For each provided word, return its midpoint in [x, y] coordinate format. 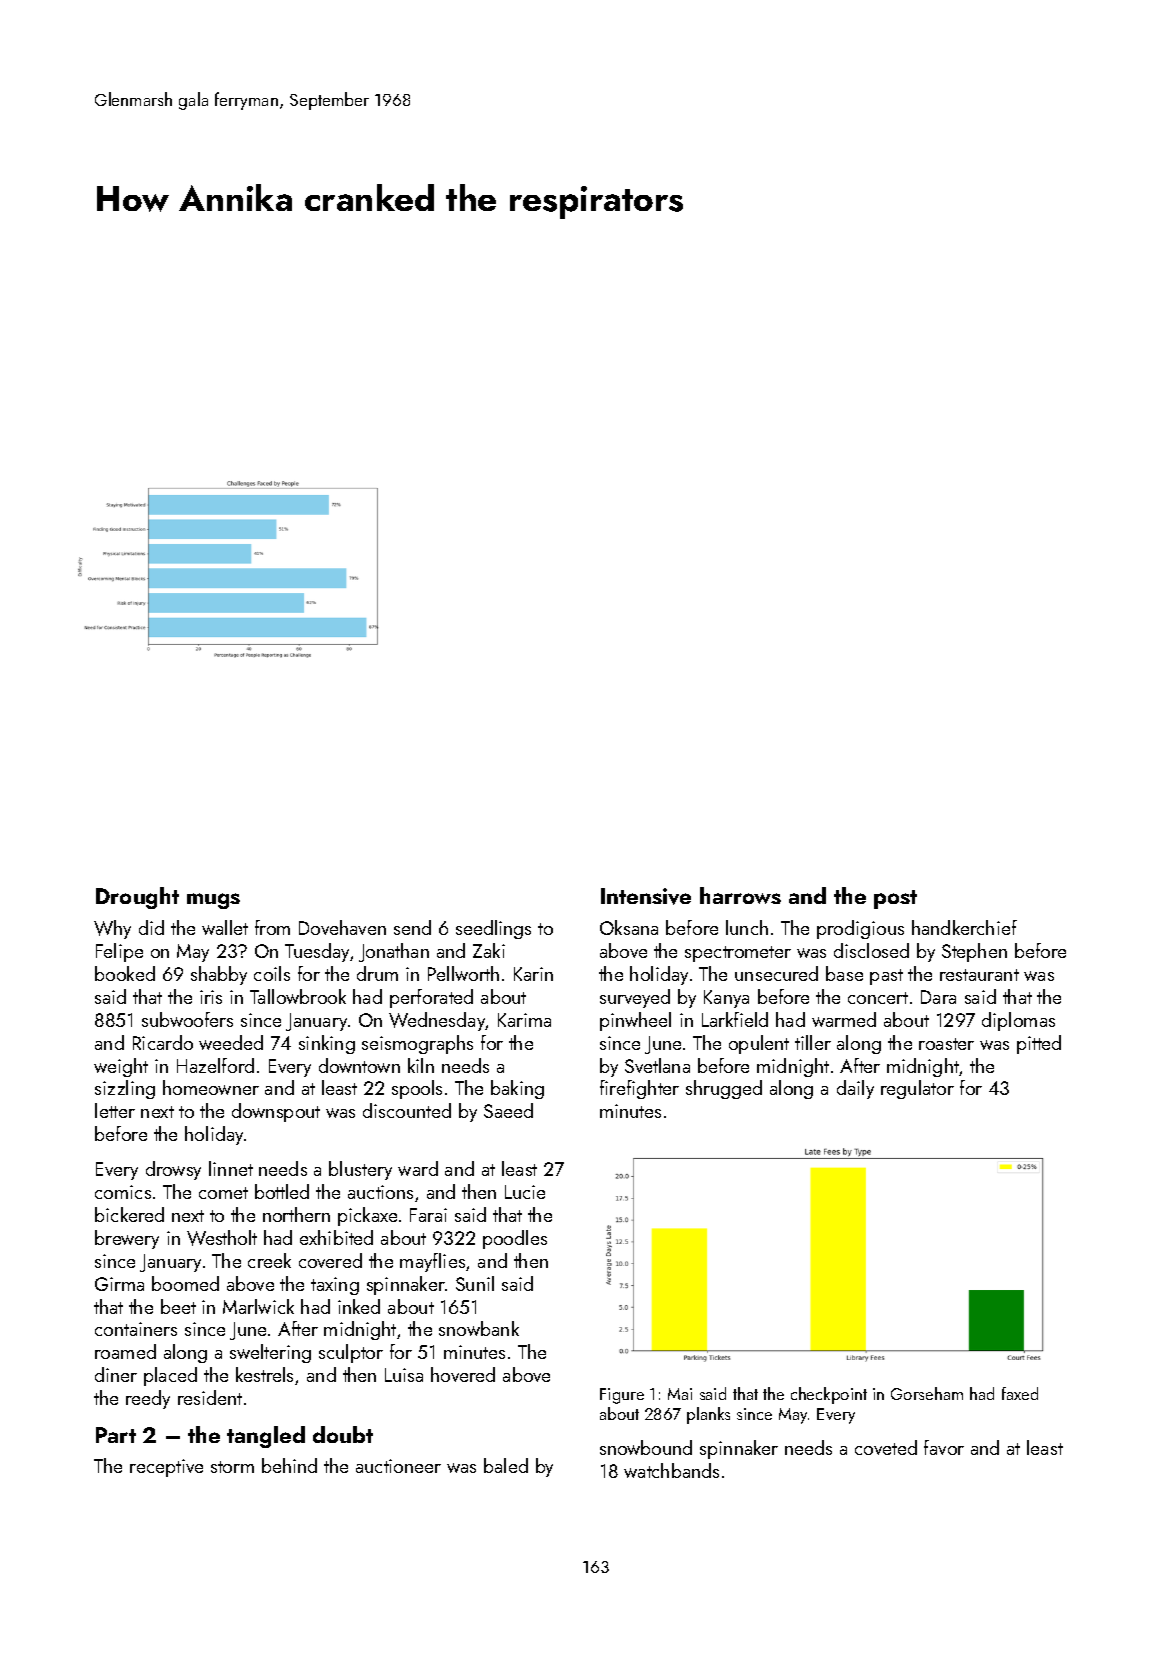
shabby [219, 975]
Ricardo [163, 1042]
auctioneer [398, 1466]
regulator [917, 1089]
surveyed [635, 998]
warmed [844, 1019]
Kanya [726, 999]
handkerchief [964, 927]
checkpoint [829, 1395]
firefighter [639, 1089]
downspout [276, 1112]
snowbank [479, 1328]
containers [136, 1329]
